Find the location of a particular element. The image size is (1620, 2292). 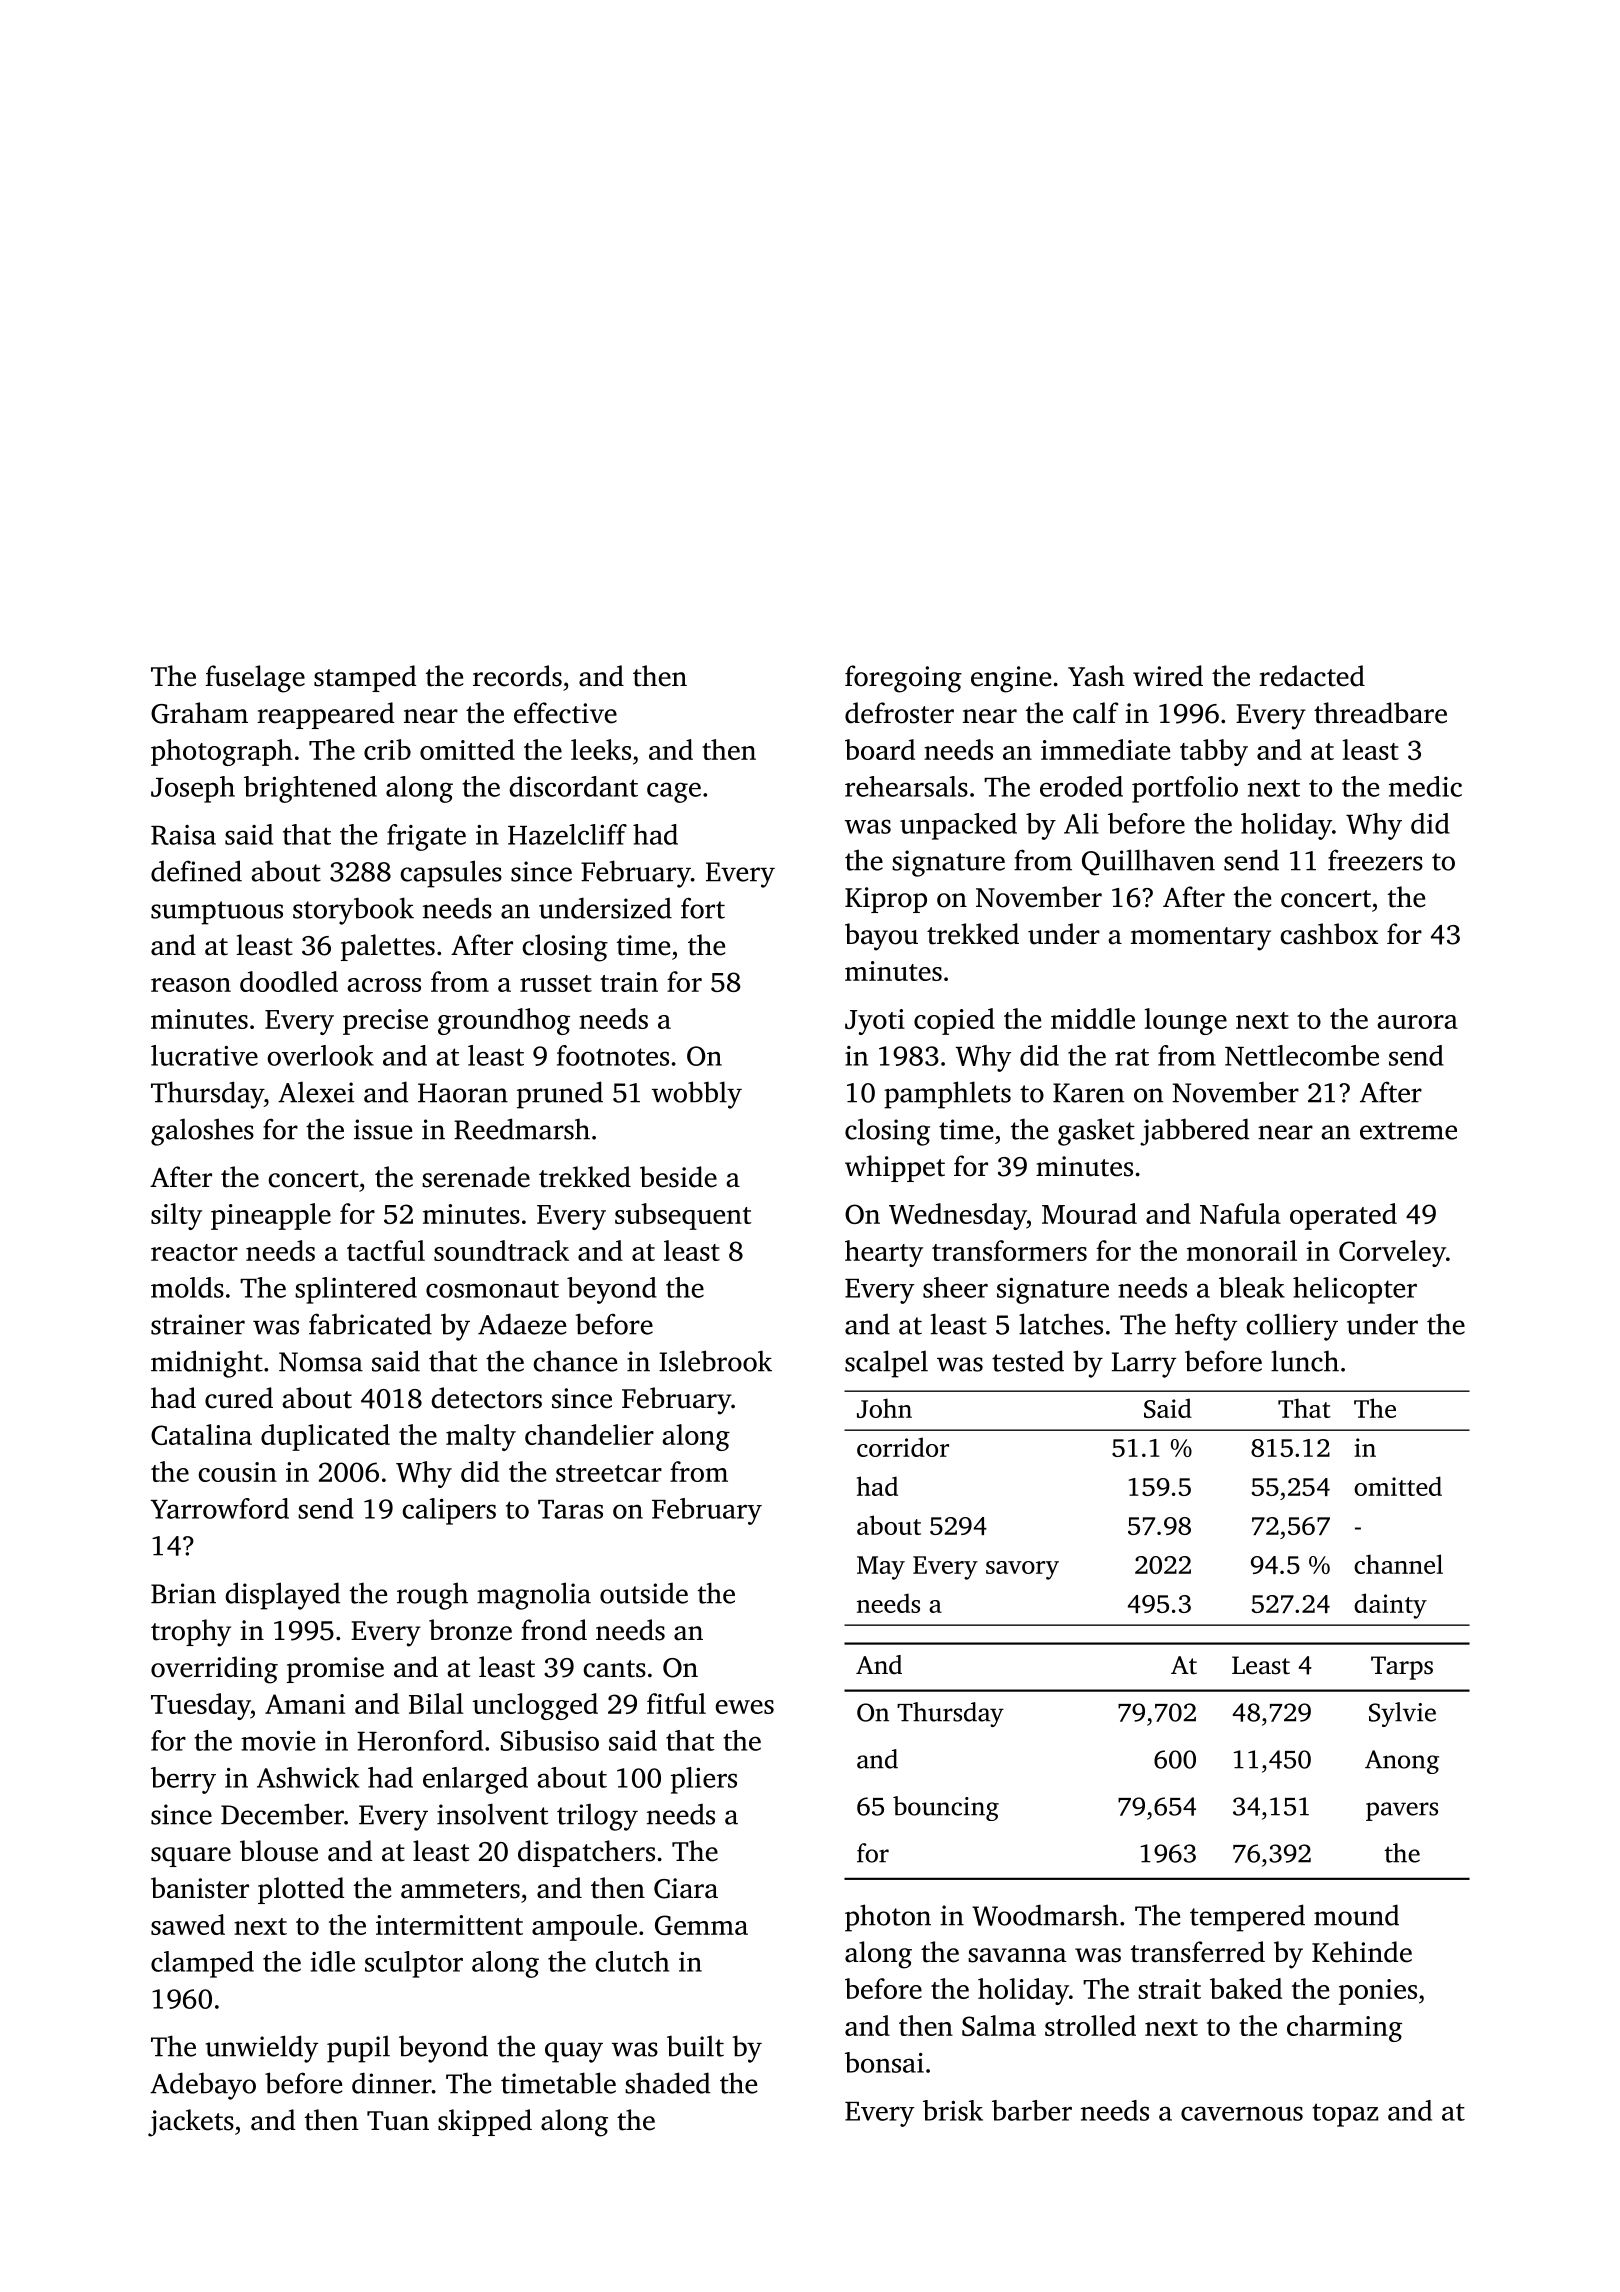

frigate is located at coordinates (426, 837).
